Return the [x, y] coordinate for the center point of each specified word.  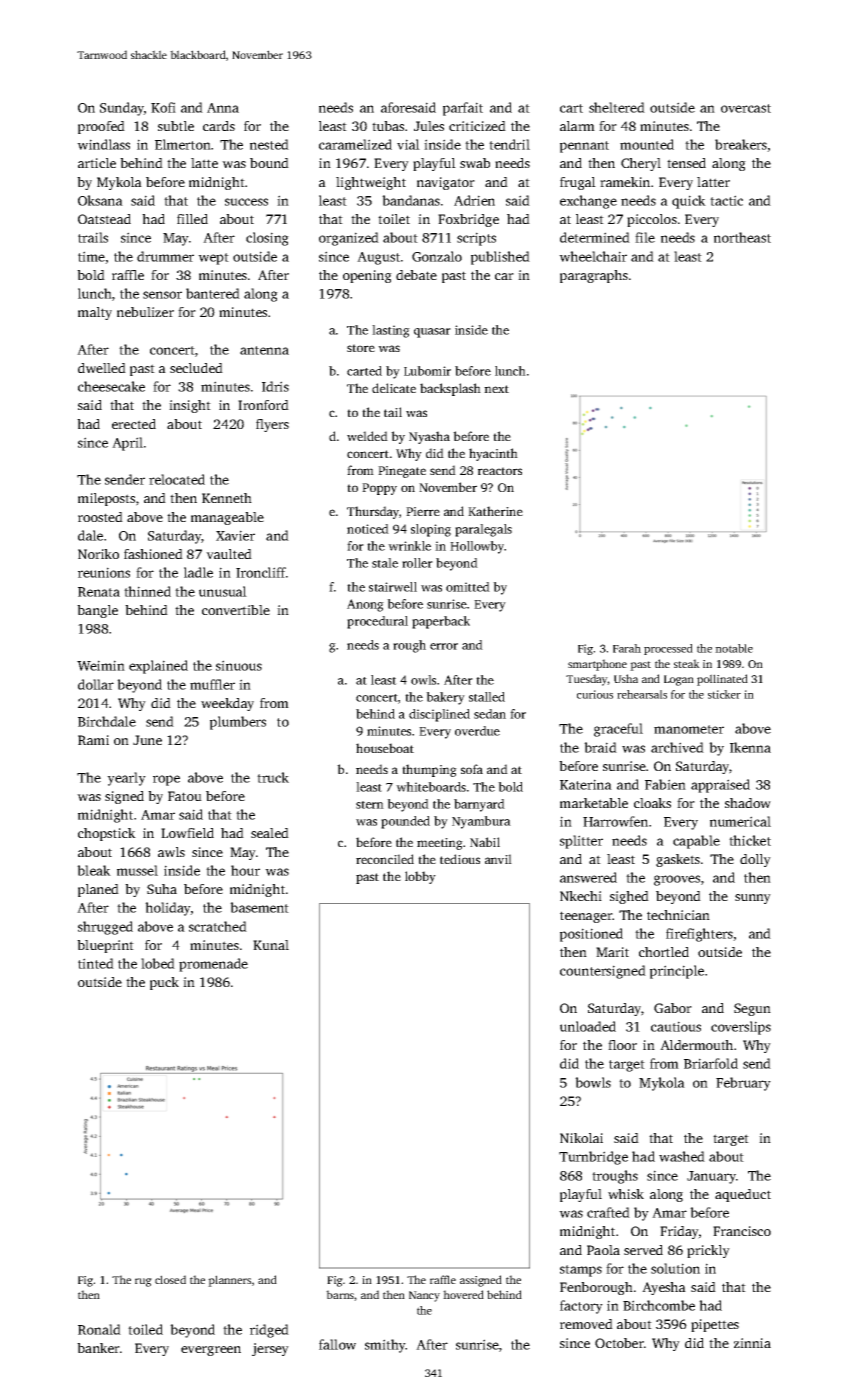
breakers [741, 144]
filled [192, 219]
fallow [337, 1344]
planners [229, 1281]
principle [677, 972]
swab [475, 163]
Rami [93, 740]
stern [370, 805]
